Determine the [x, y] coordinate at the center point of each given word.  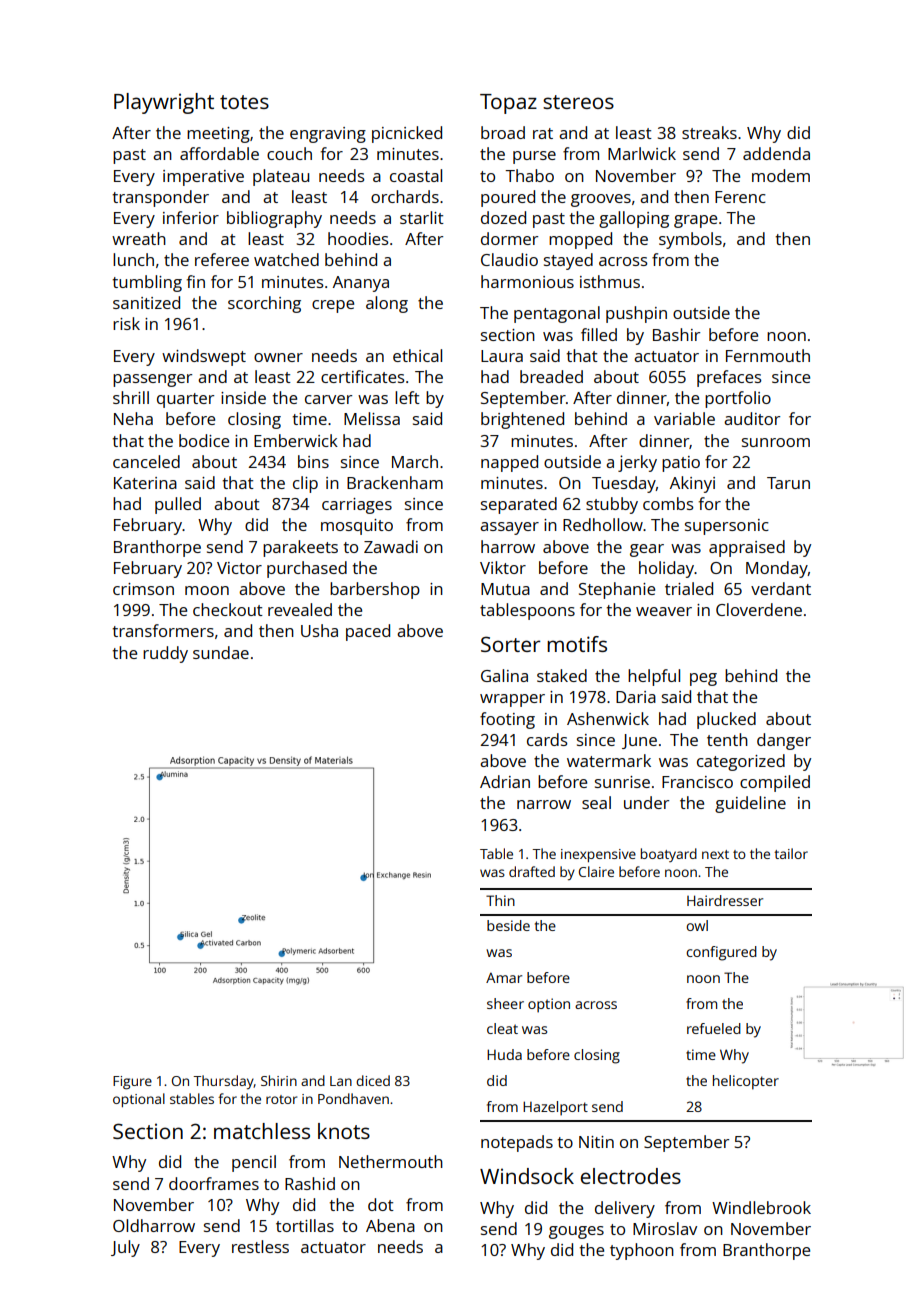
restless [260, 1246]
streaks [709, 132]
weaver [664, 611]
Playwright [164, 103]
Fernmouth [768, 355]
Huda [504, 1054]
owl [697, 925]
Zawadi [391, 546]
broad [503, 132]
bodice [204, 440]
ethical [417, 355]
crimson [143, 589]
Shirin [279, 1080]
